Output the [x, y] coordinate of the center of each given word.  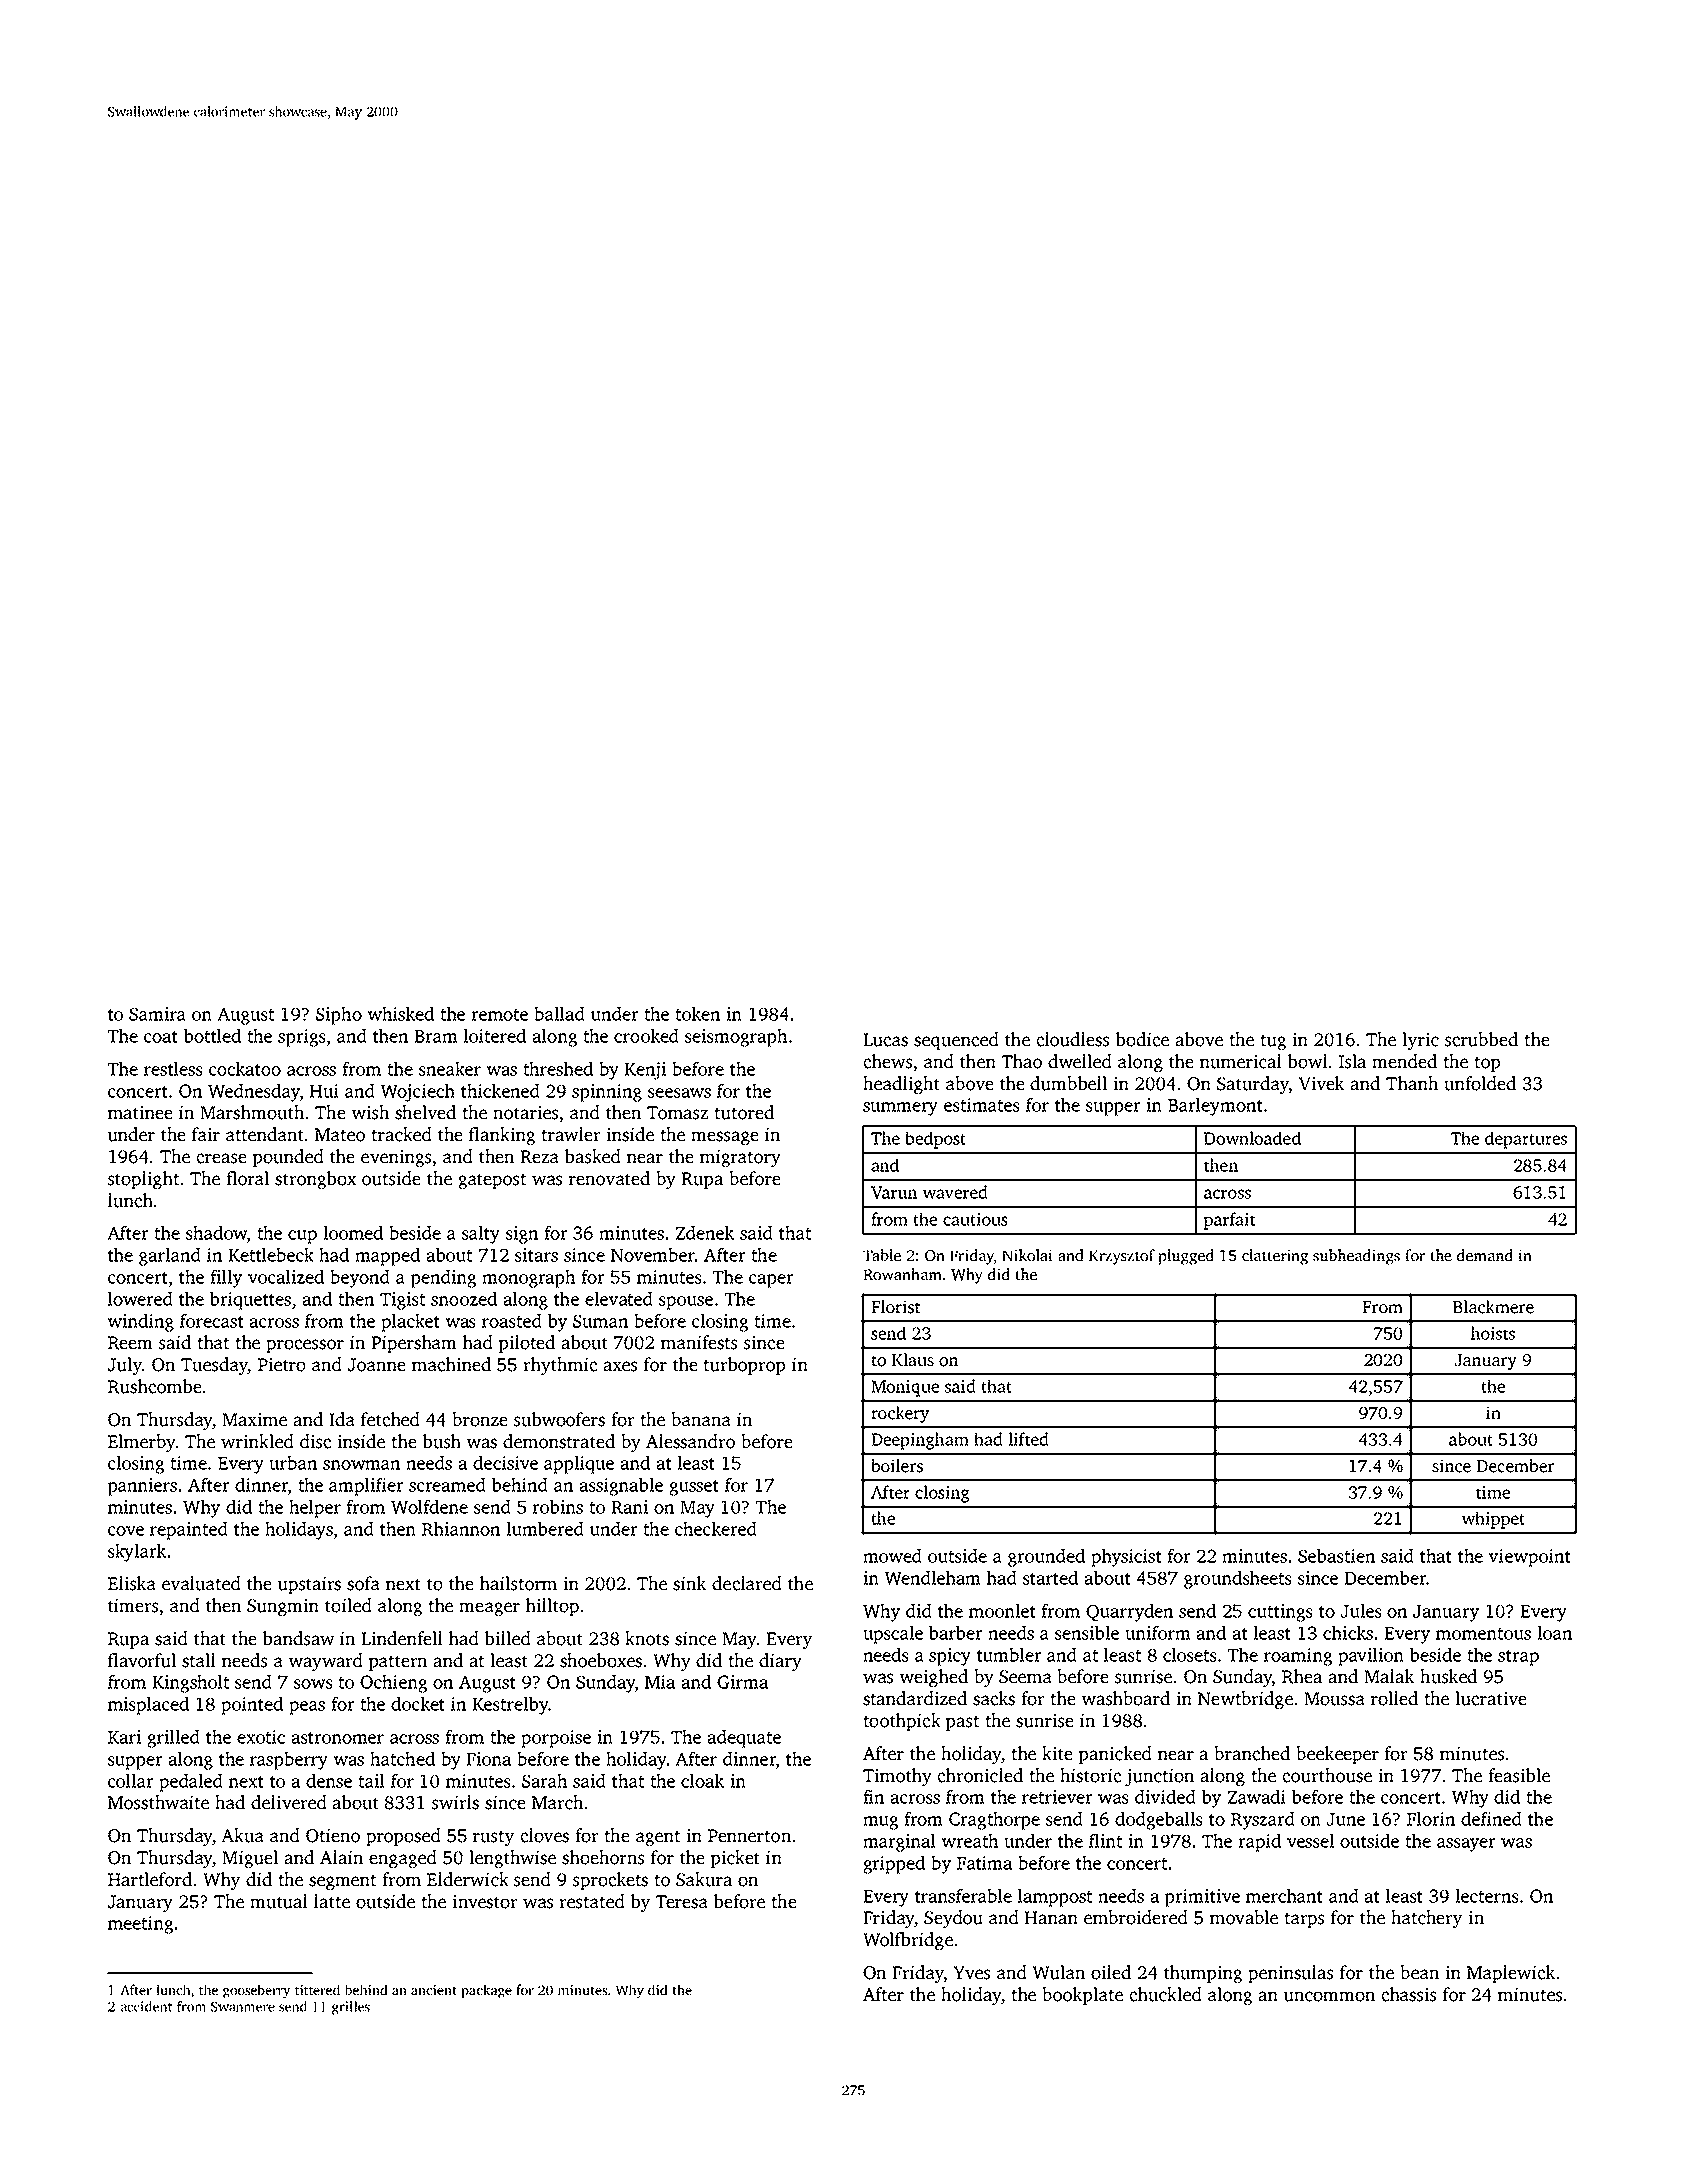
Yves [972, 1973]
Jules [1361, 1611]
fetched [390, 1419]
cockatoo [245, 1068]
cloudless [1072, 1039]
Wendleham [933, 1577]
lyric [1420, 1041]
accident [146, 2006]
